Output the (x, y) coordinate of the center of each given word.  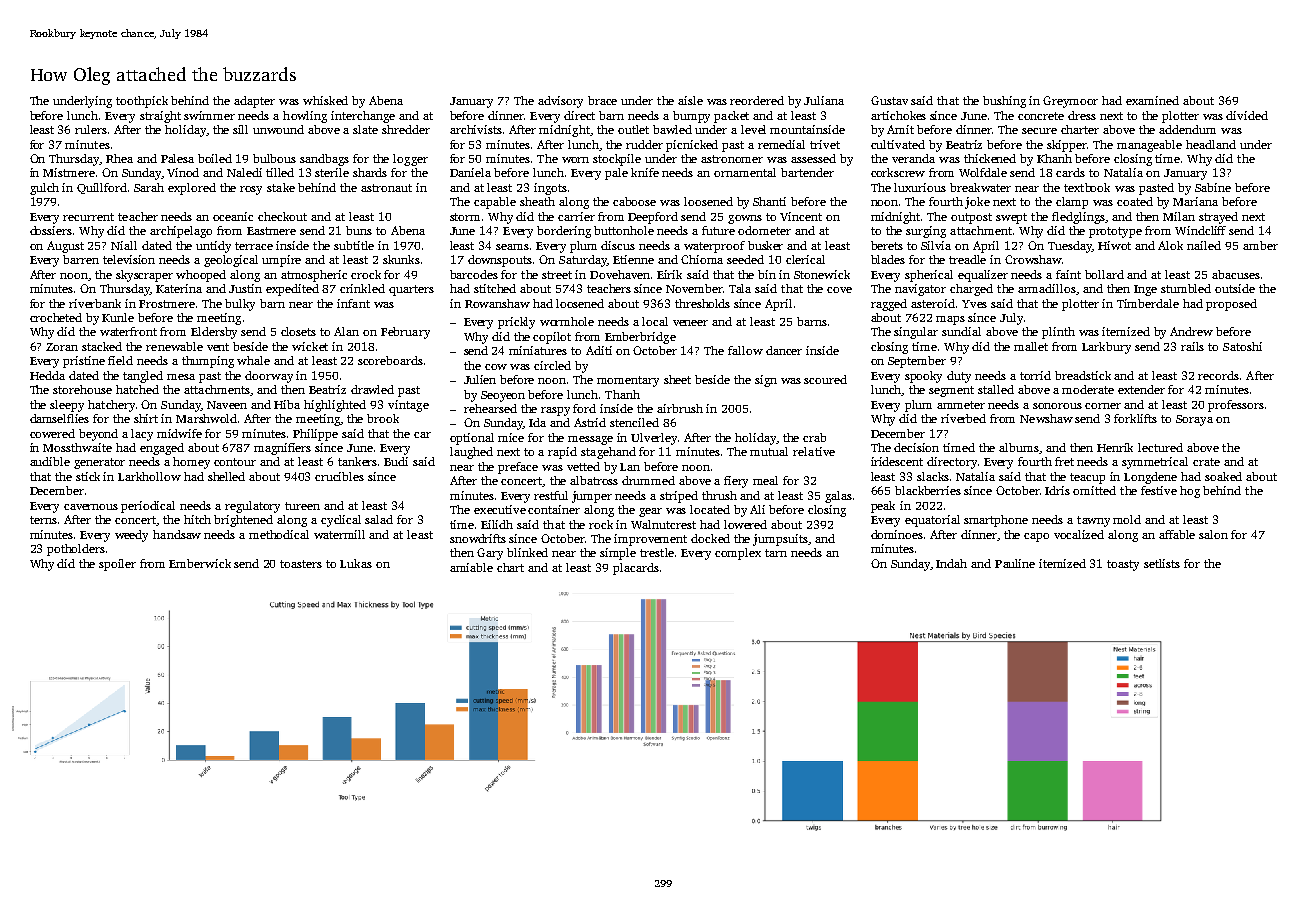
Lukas (356, 563)
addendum (1187, 129)
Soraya (1194, 420)
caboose (634, 201)
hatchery (111, 406)
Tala (740, 288)
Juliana (824, 100)
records (1218, 375)
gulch (44, 189)
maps (950, 320)
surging (926, 232)
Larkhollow (149, 476)
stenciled (634, 422)
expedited (292, 290)
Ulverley (654, 439)
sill (240, 129)
